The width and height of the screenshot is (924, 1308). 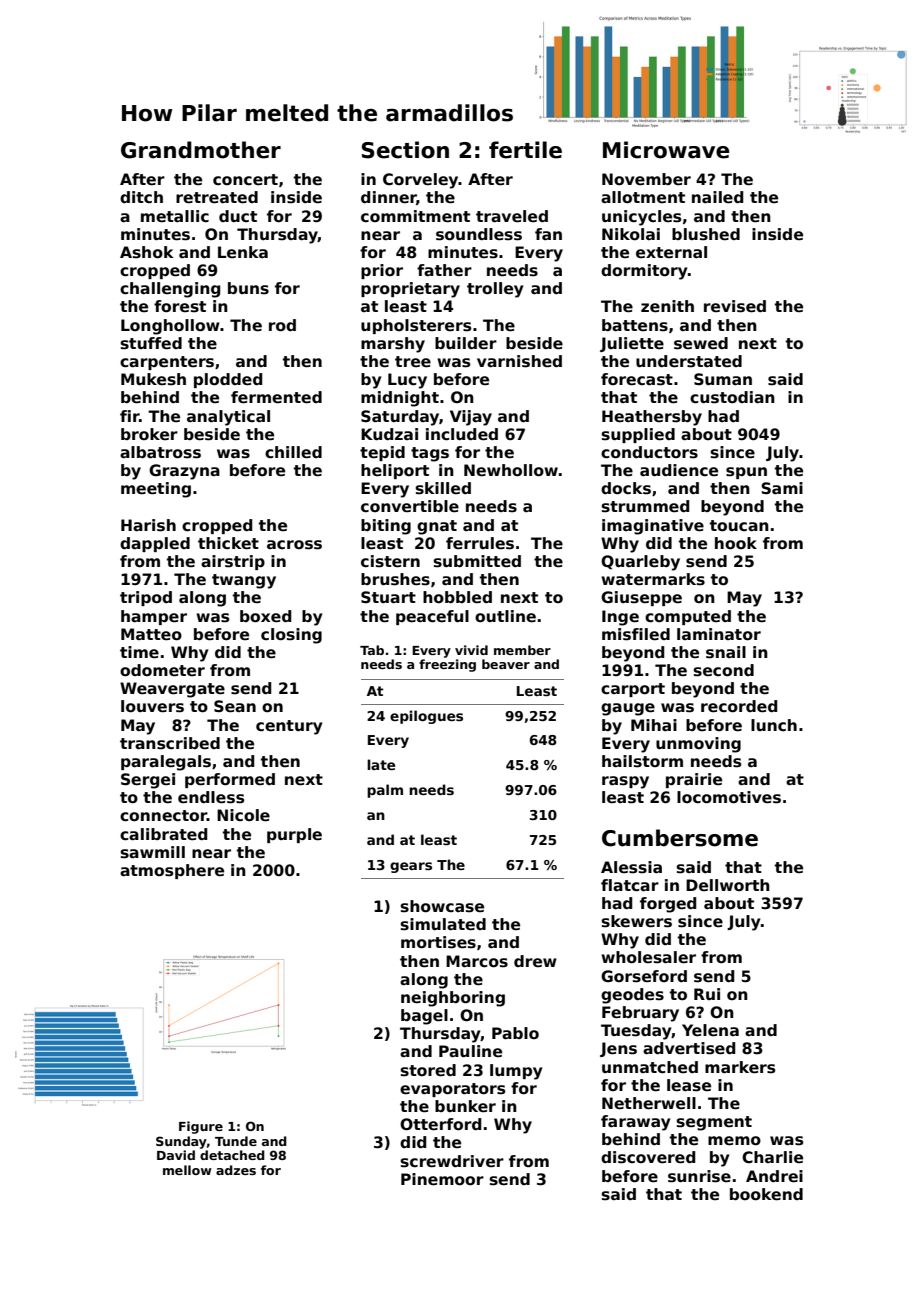 I want to click on mellow, so click(x=187, y=1170).
